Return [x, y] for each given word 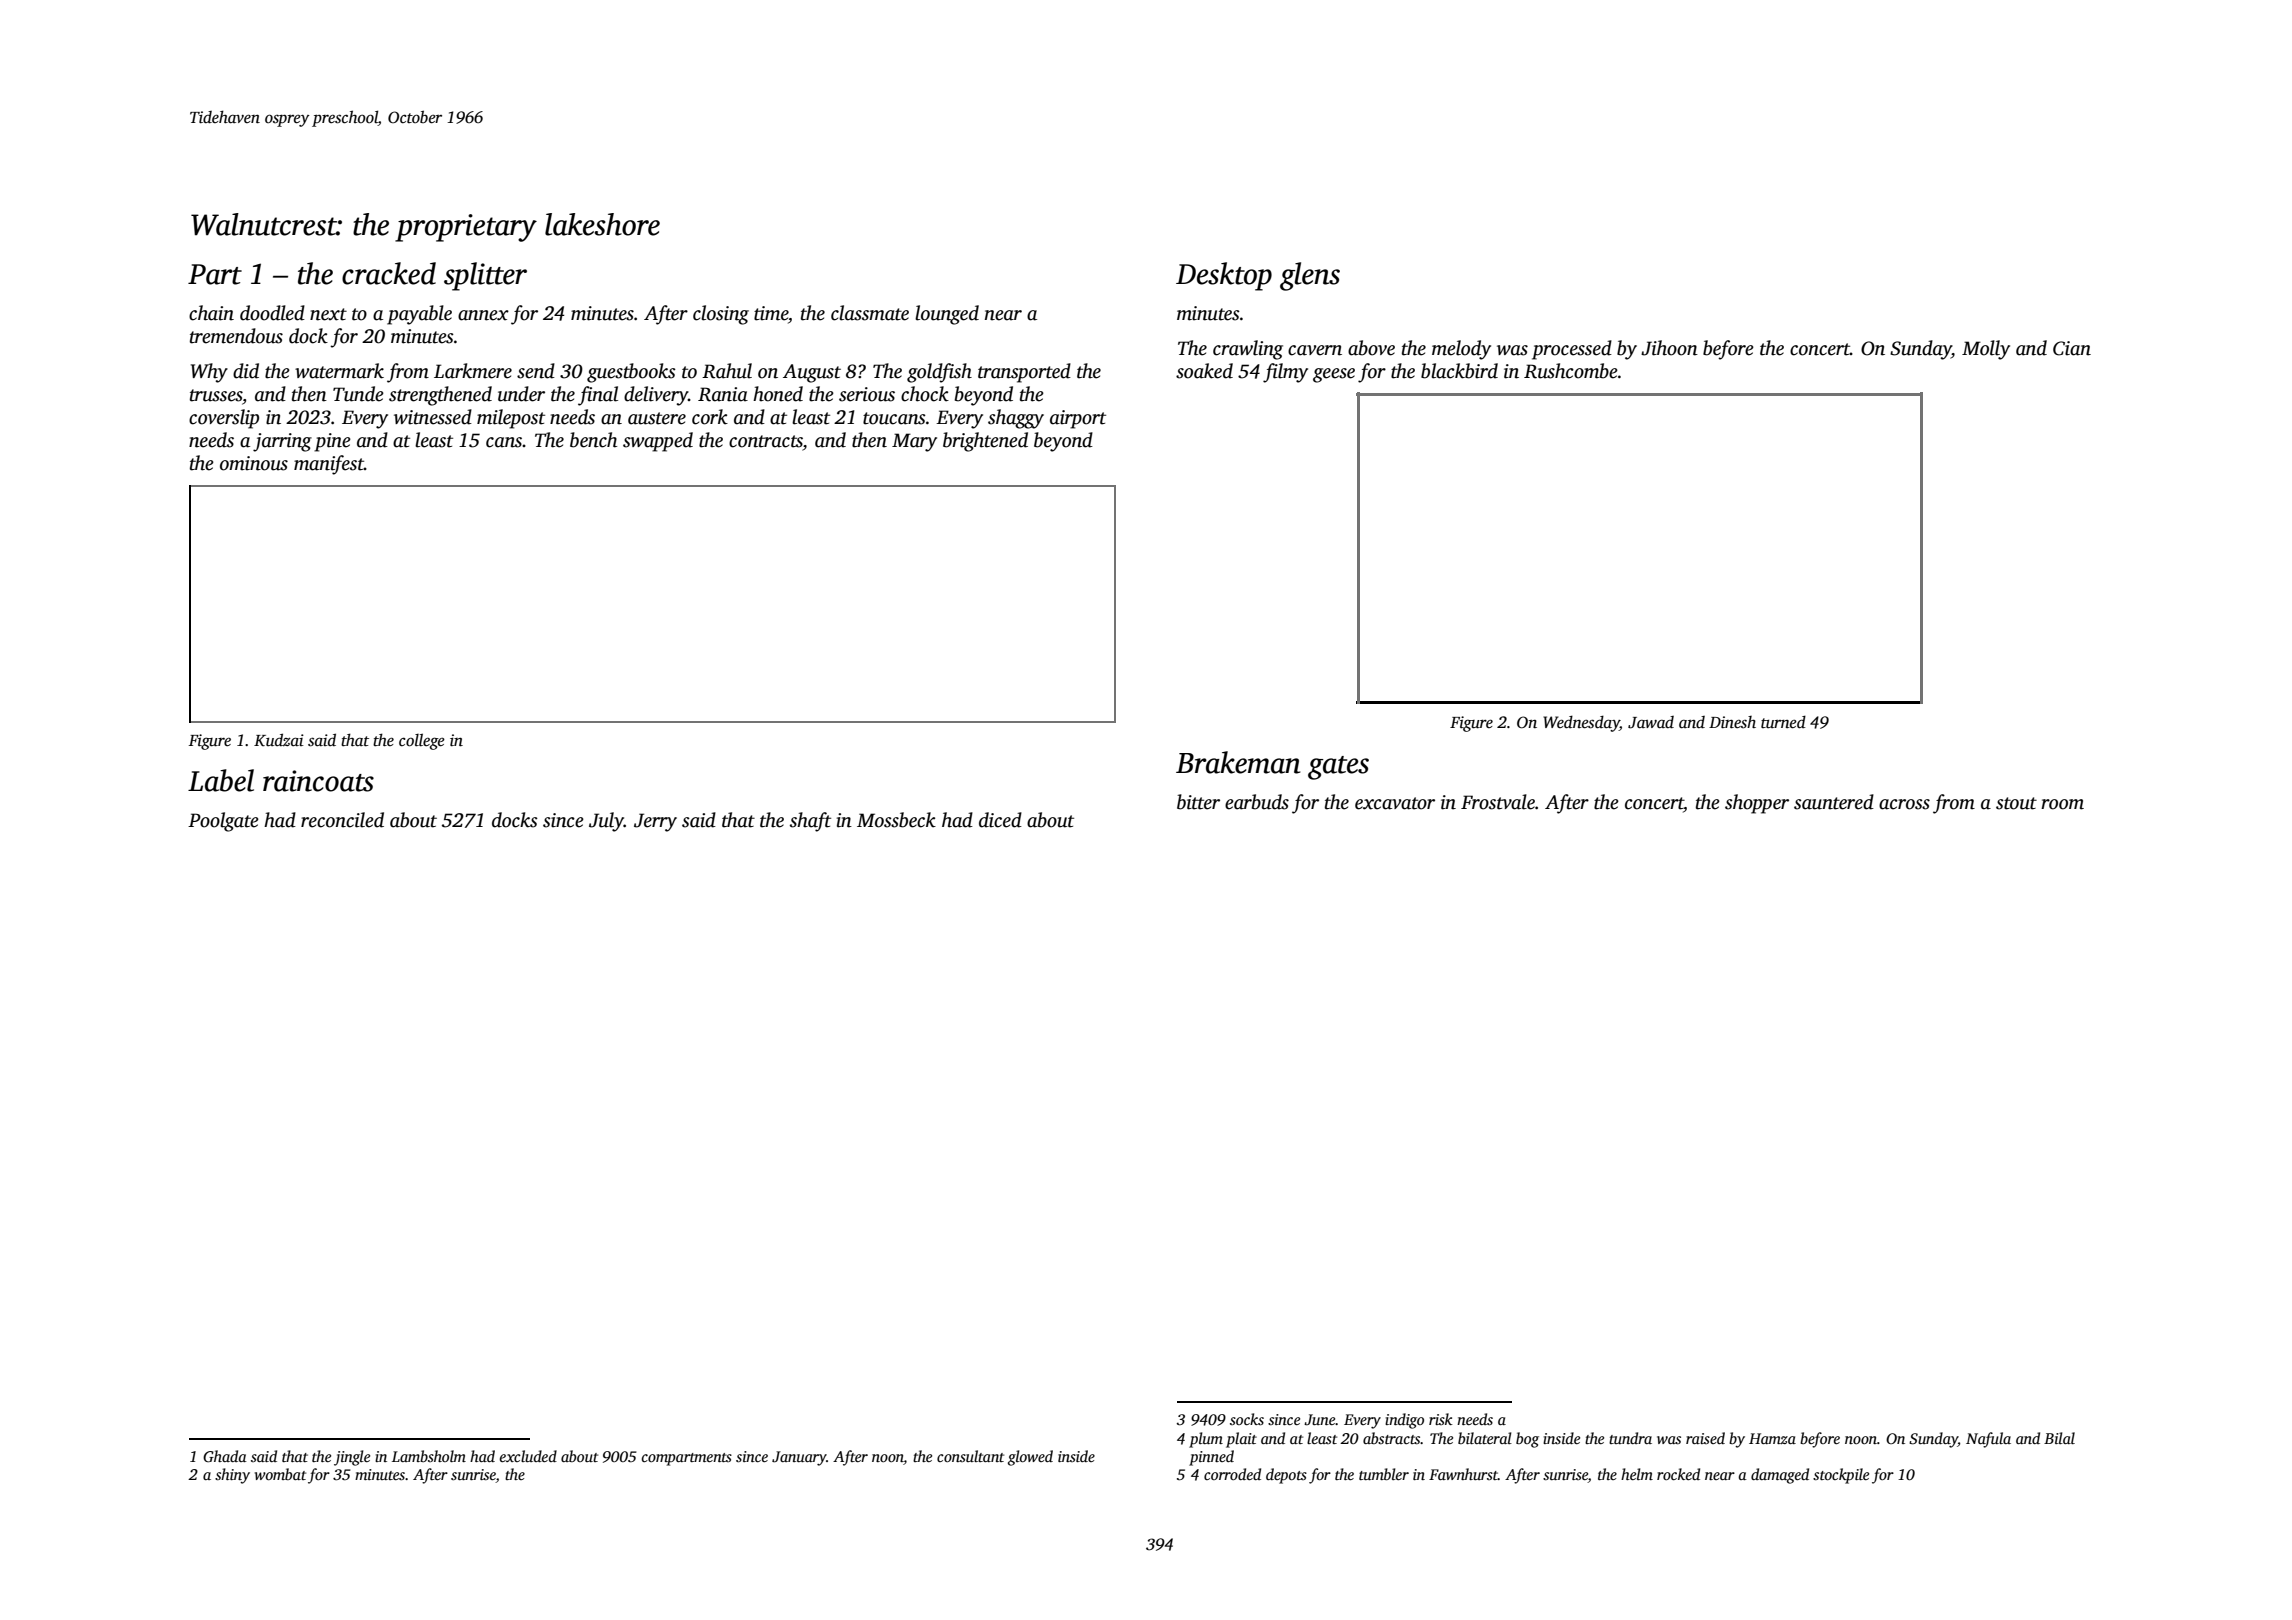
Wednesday [1581, 723]
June [1320, 1420]
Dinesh [1732, 722]
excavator [1395, 803]
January [799, 1458]
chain [211, 313]
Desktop [1224, 276]
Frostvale [1498, 802]
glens [1310, 276]
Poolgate [223, 822]
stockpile [1841, 1476]
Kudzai [279, 739]
